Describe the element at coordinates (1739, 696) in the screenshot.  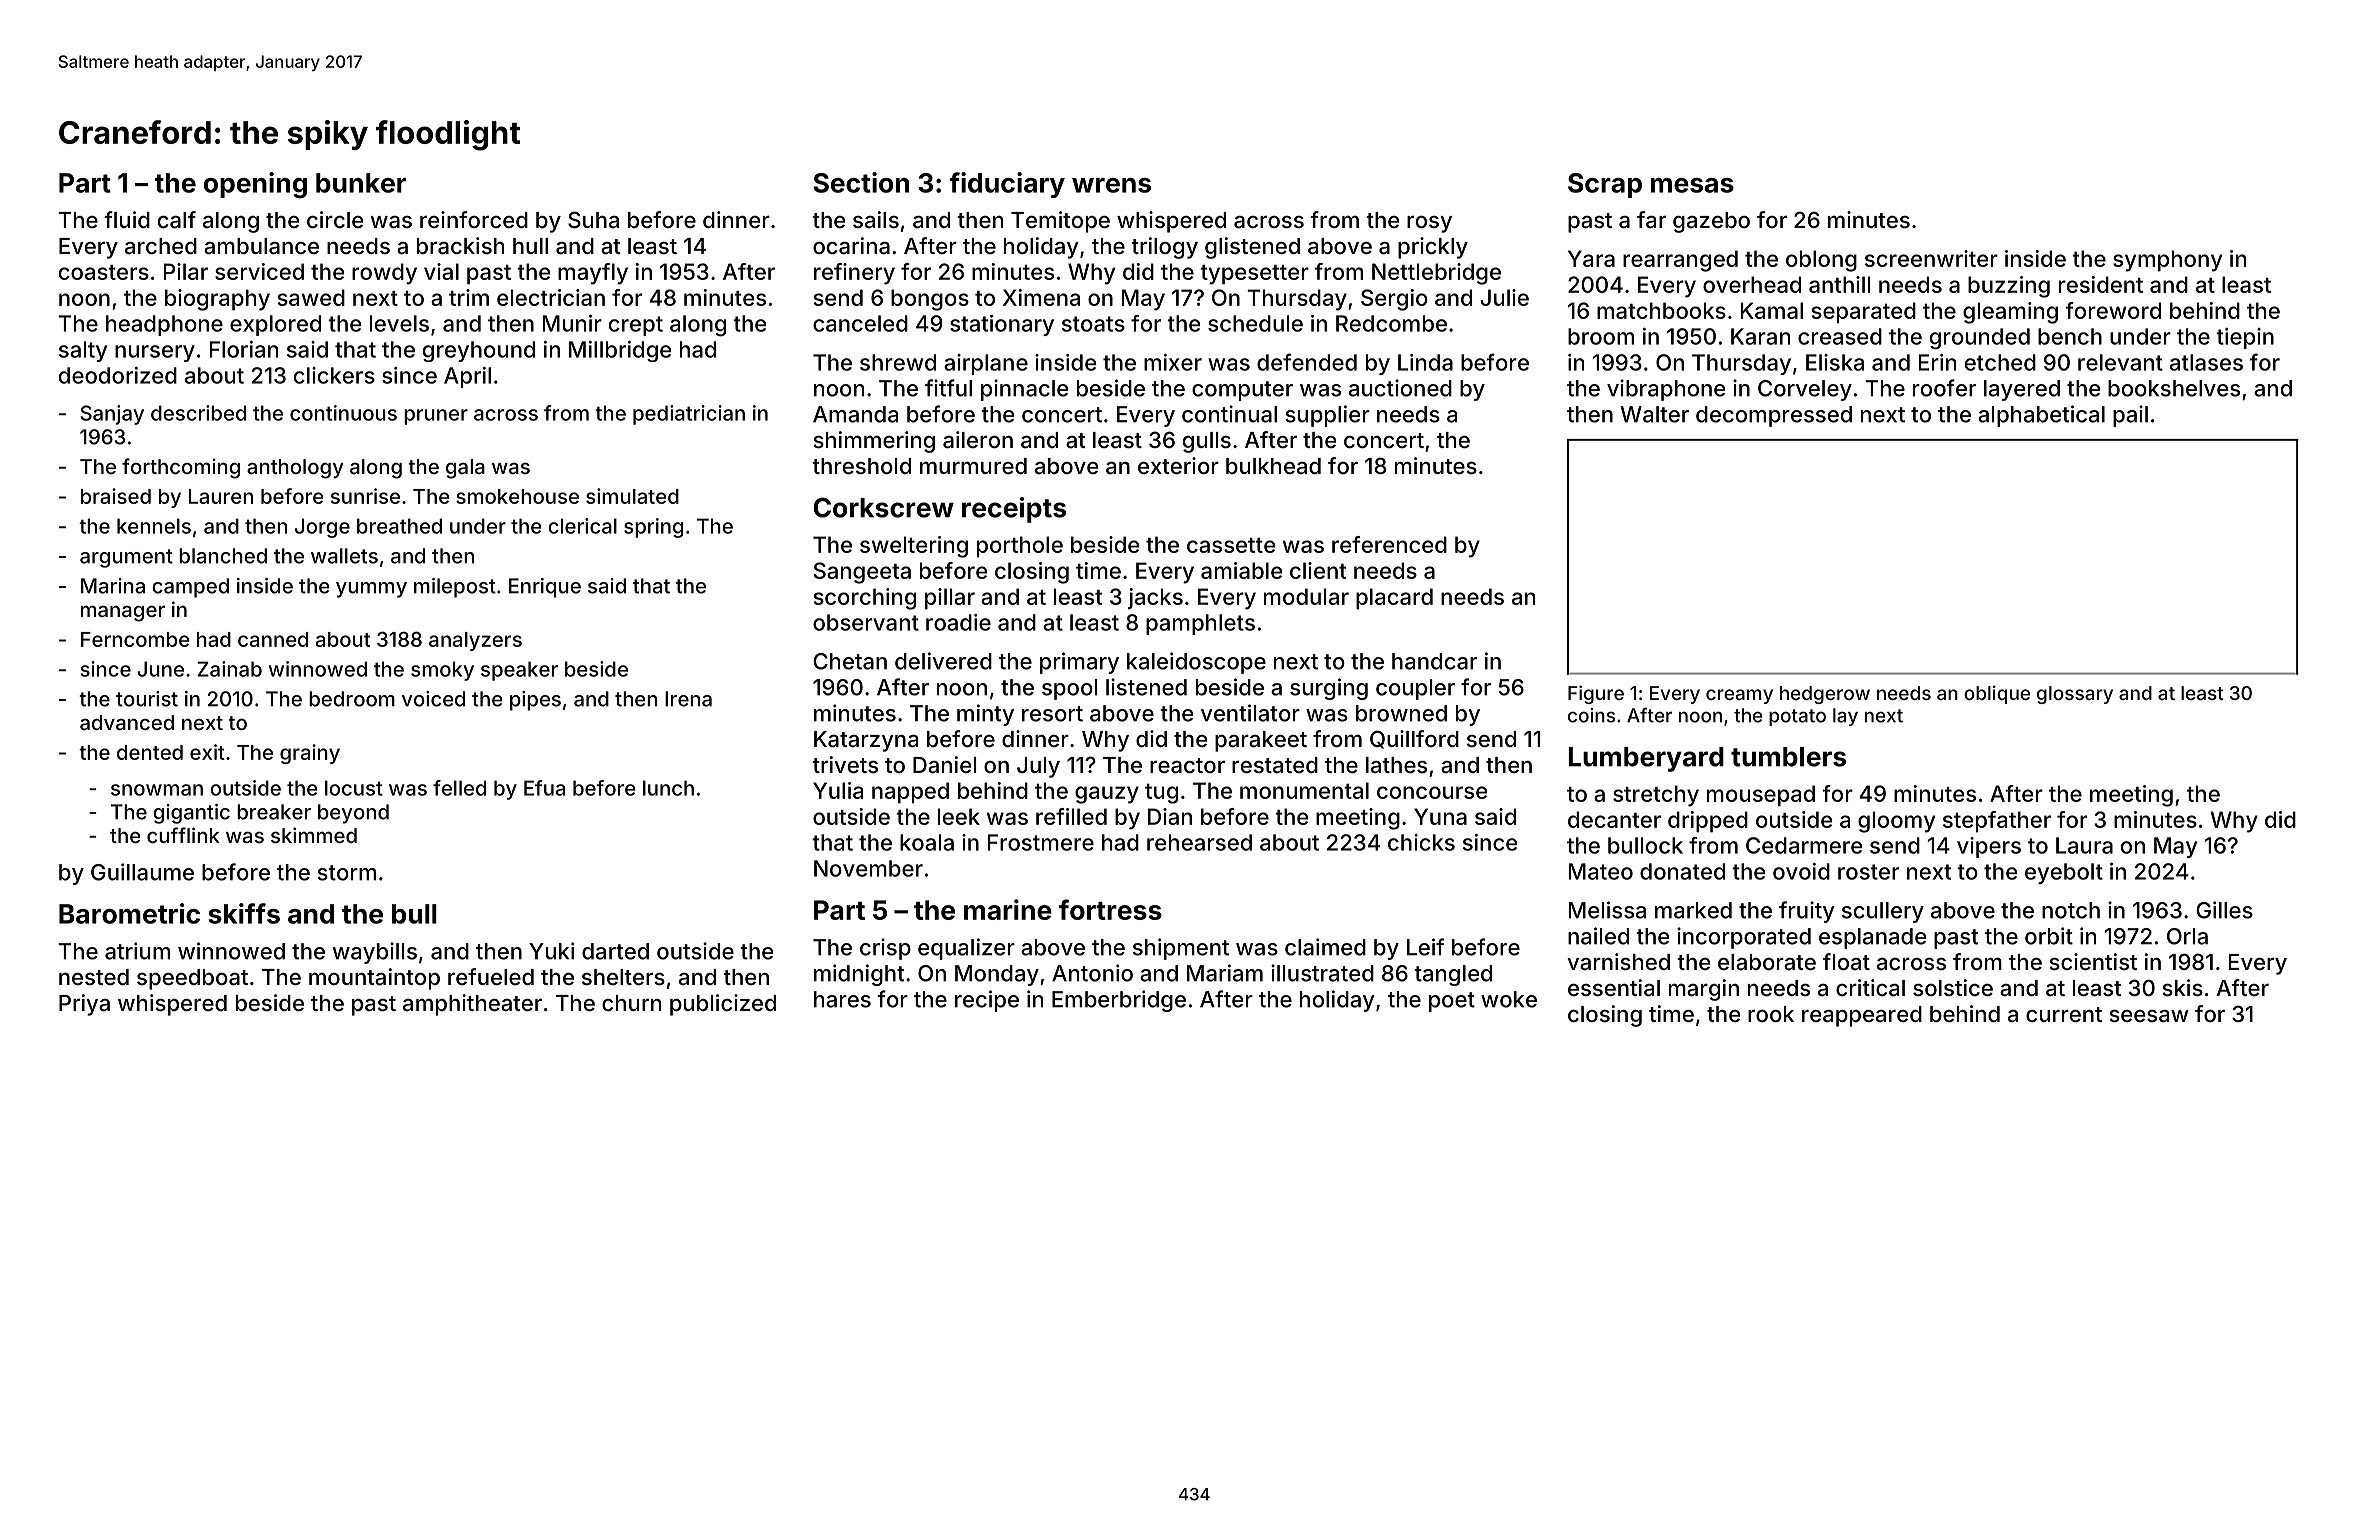
I see `creamy` at that location.
